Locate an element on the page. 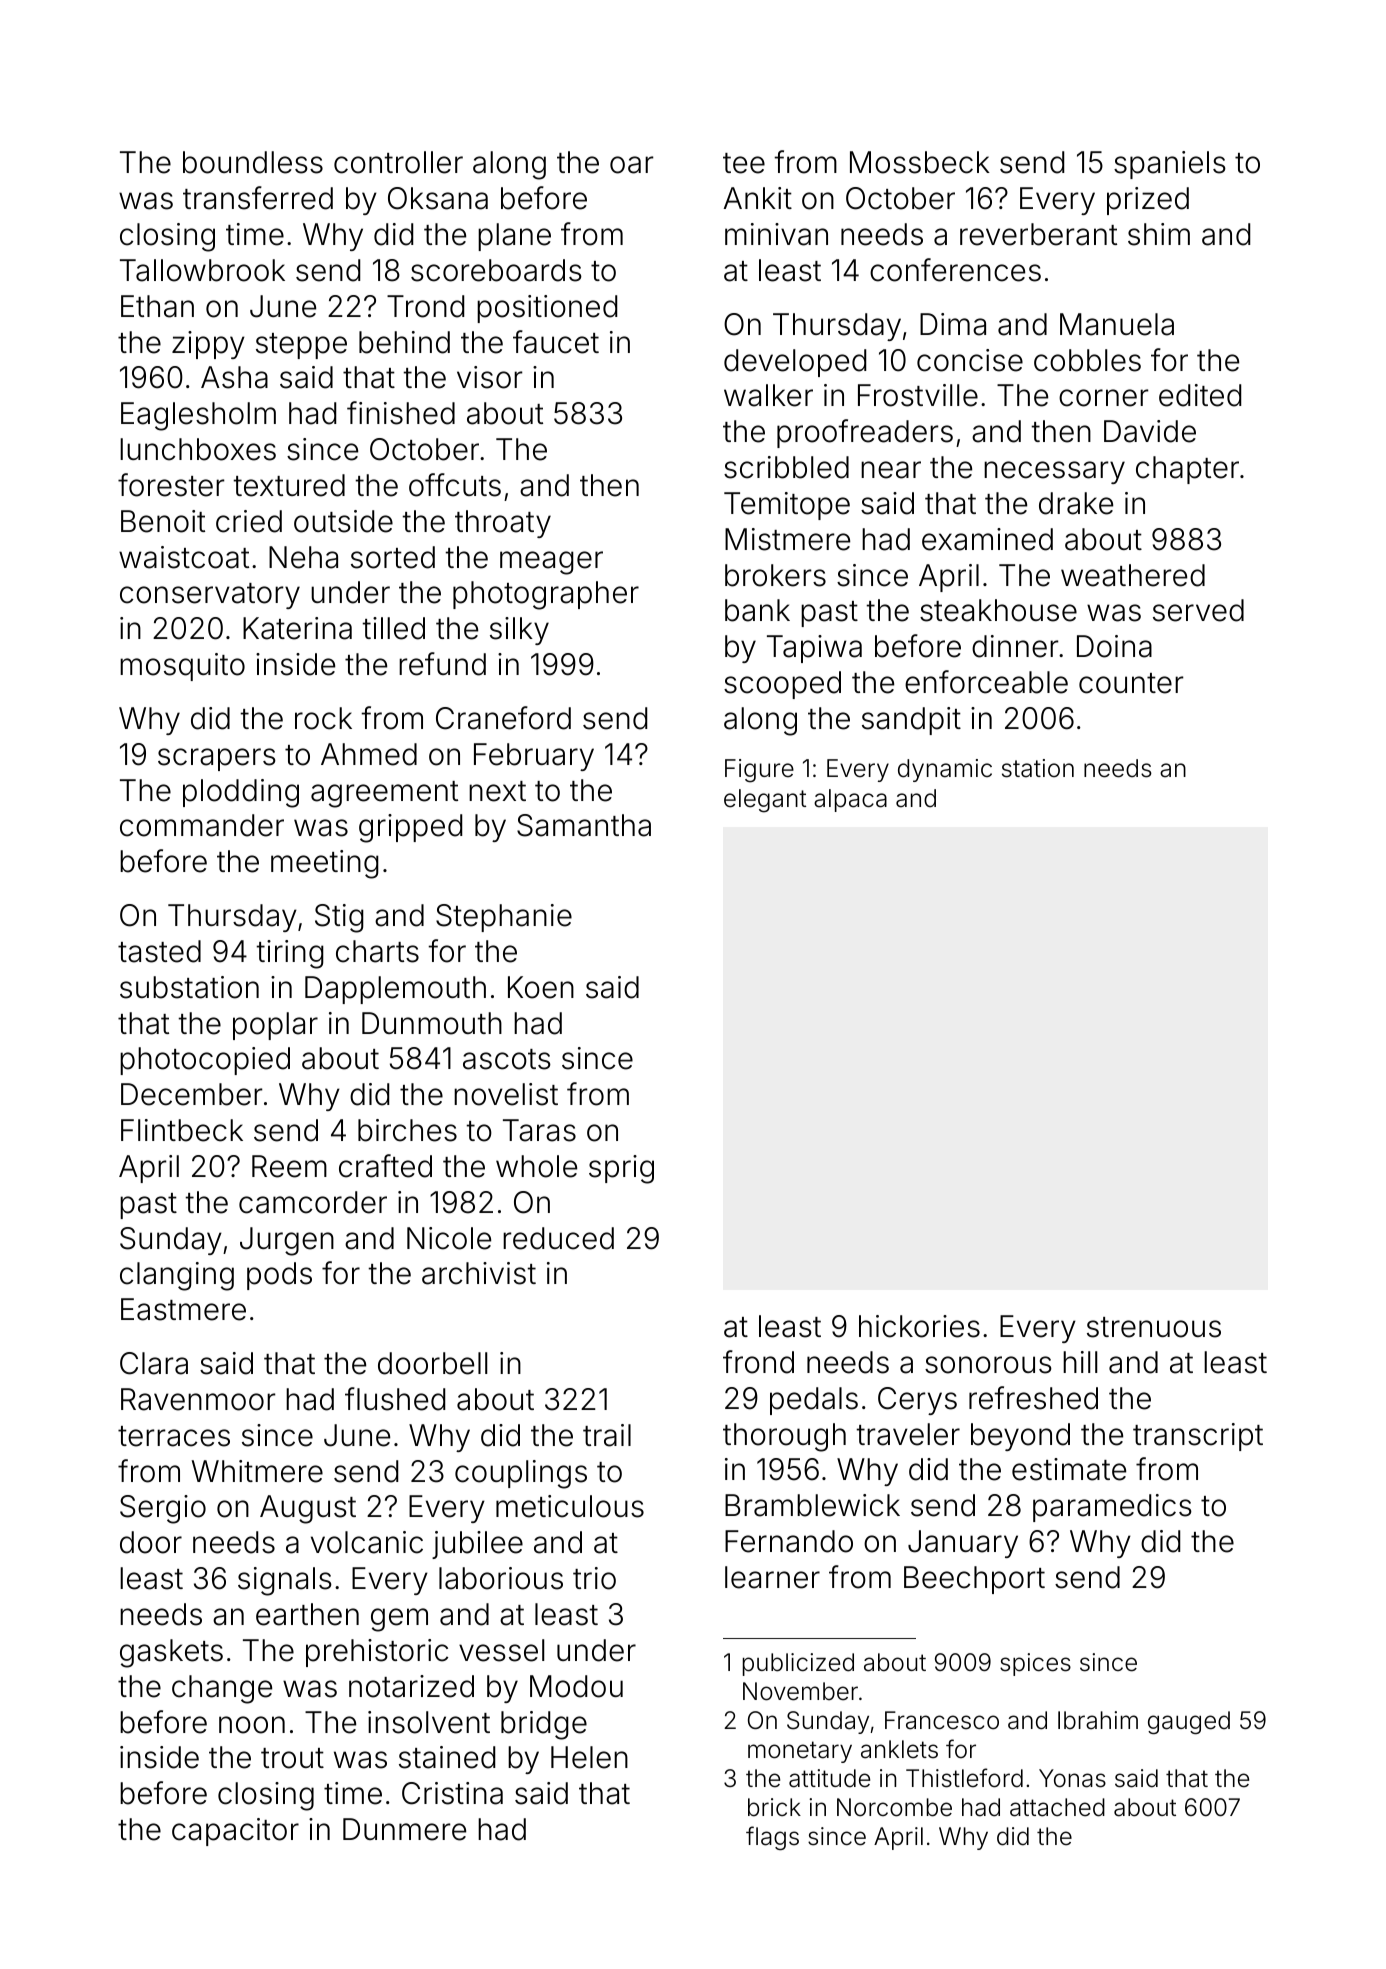  tasted is located at coordinates (159, 951).
